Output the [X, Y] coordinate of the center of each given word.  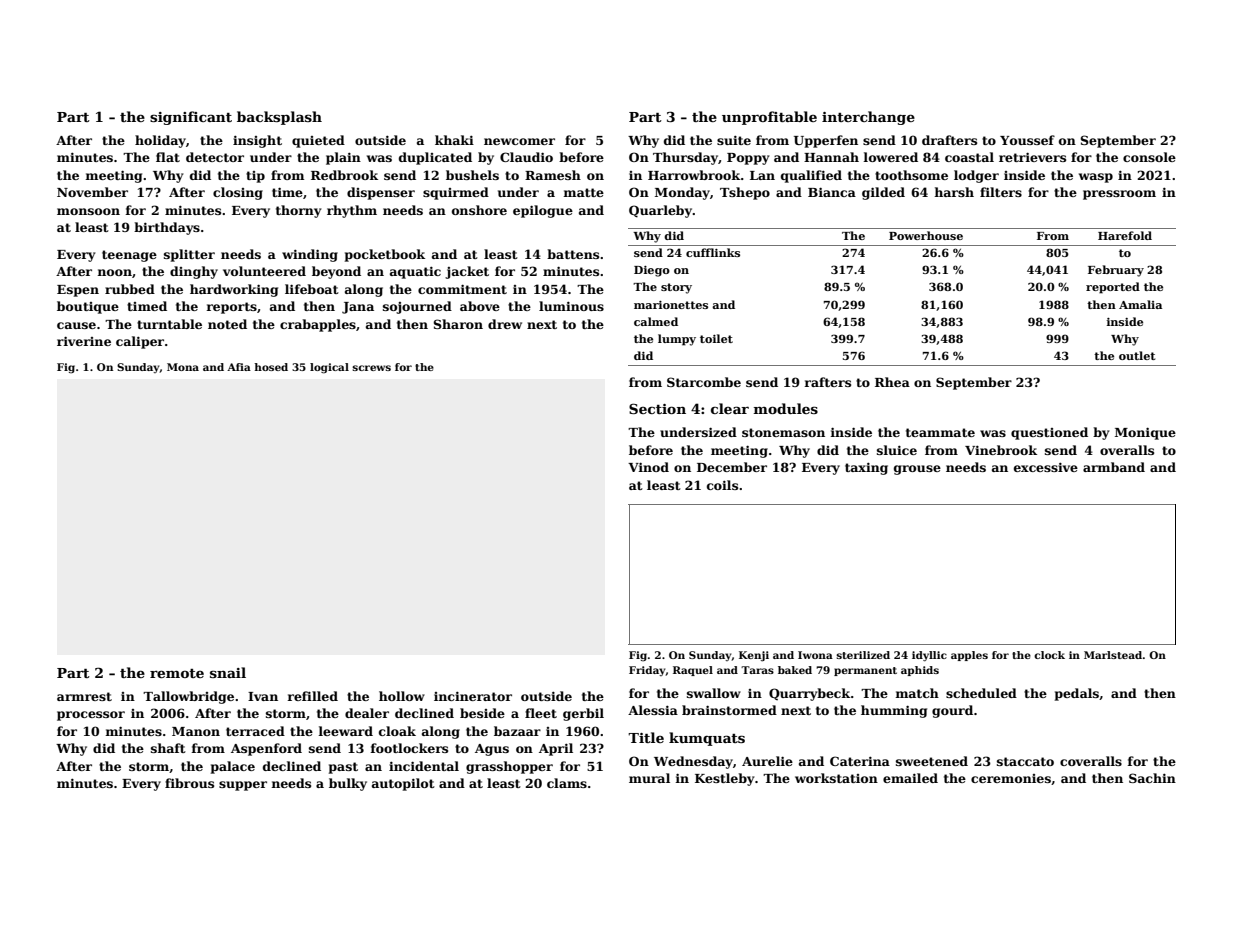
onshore [479, 210]
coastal [969, 157]
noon [114, 272]
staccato [1025, 761]
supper [243, 786]
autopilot [403, 784]
